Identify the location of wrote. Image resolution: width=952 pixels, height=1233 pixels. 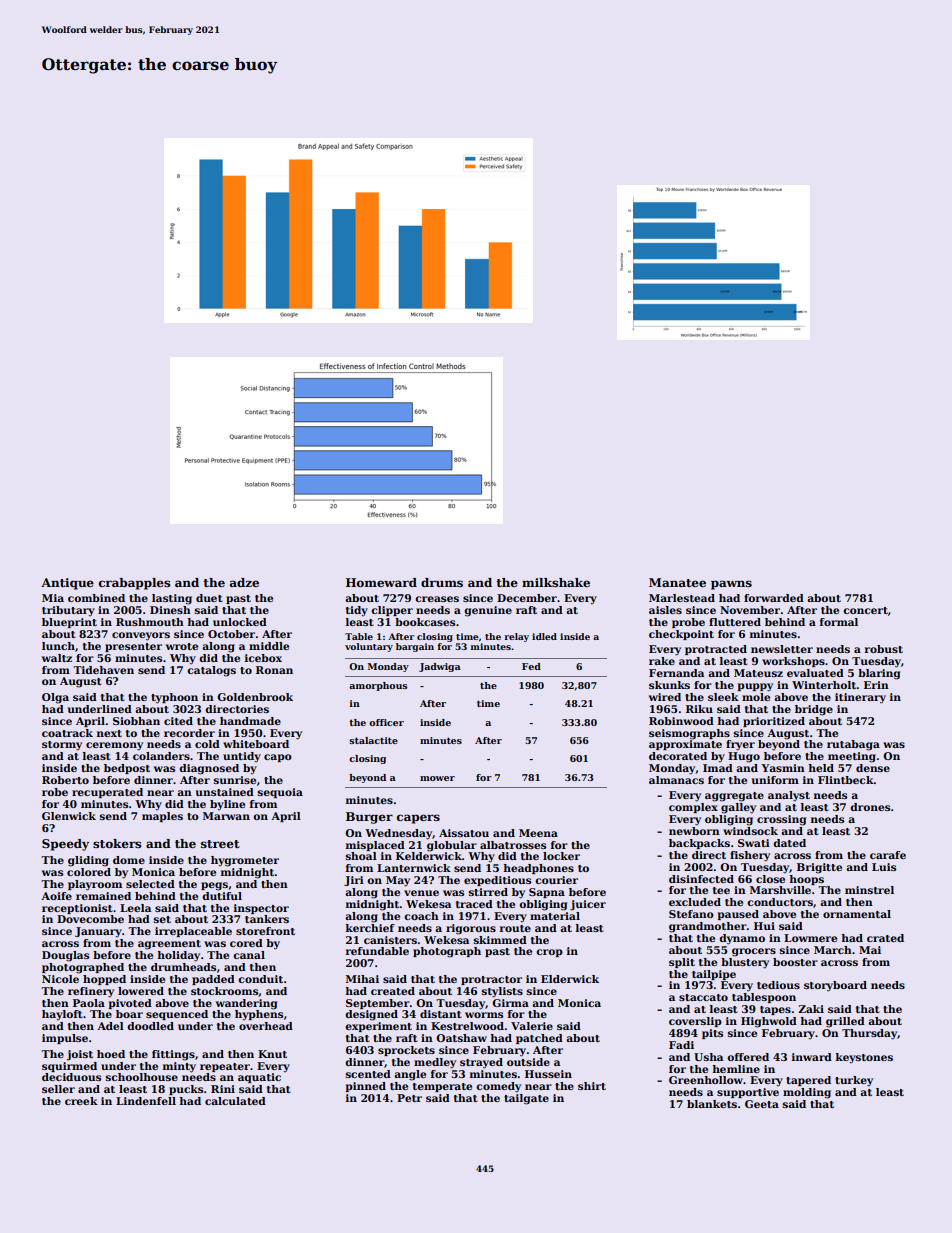
(182, 646).
